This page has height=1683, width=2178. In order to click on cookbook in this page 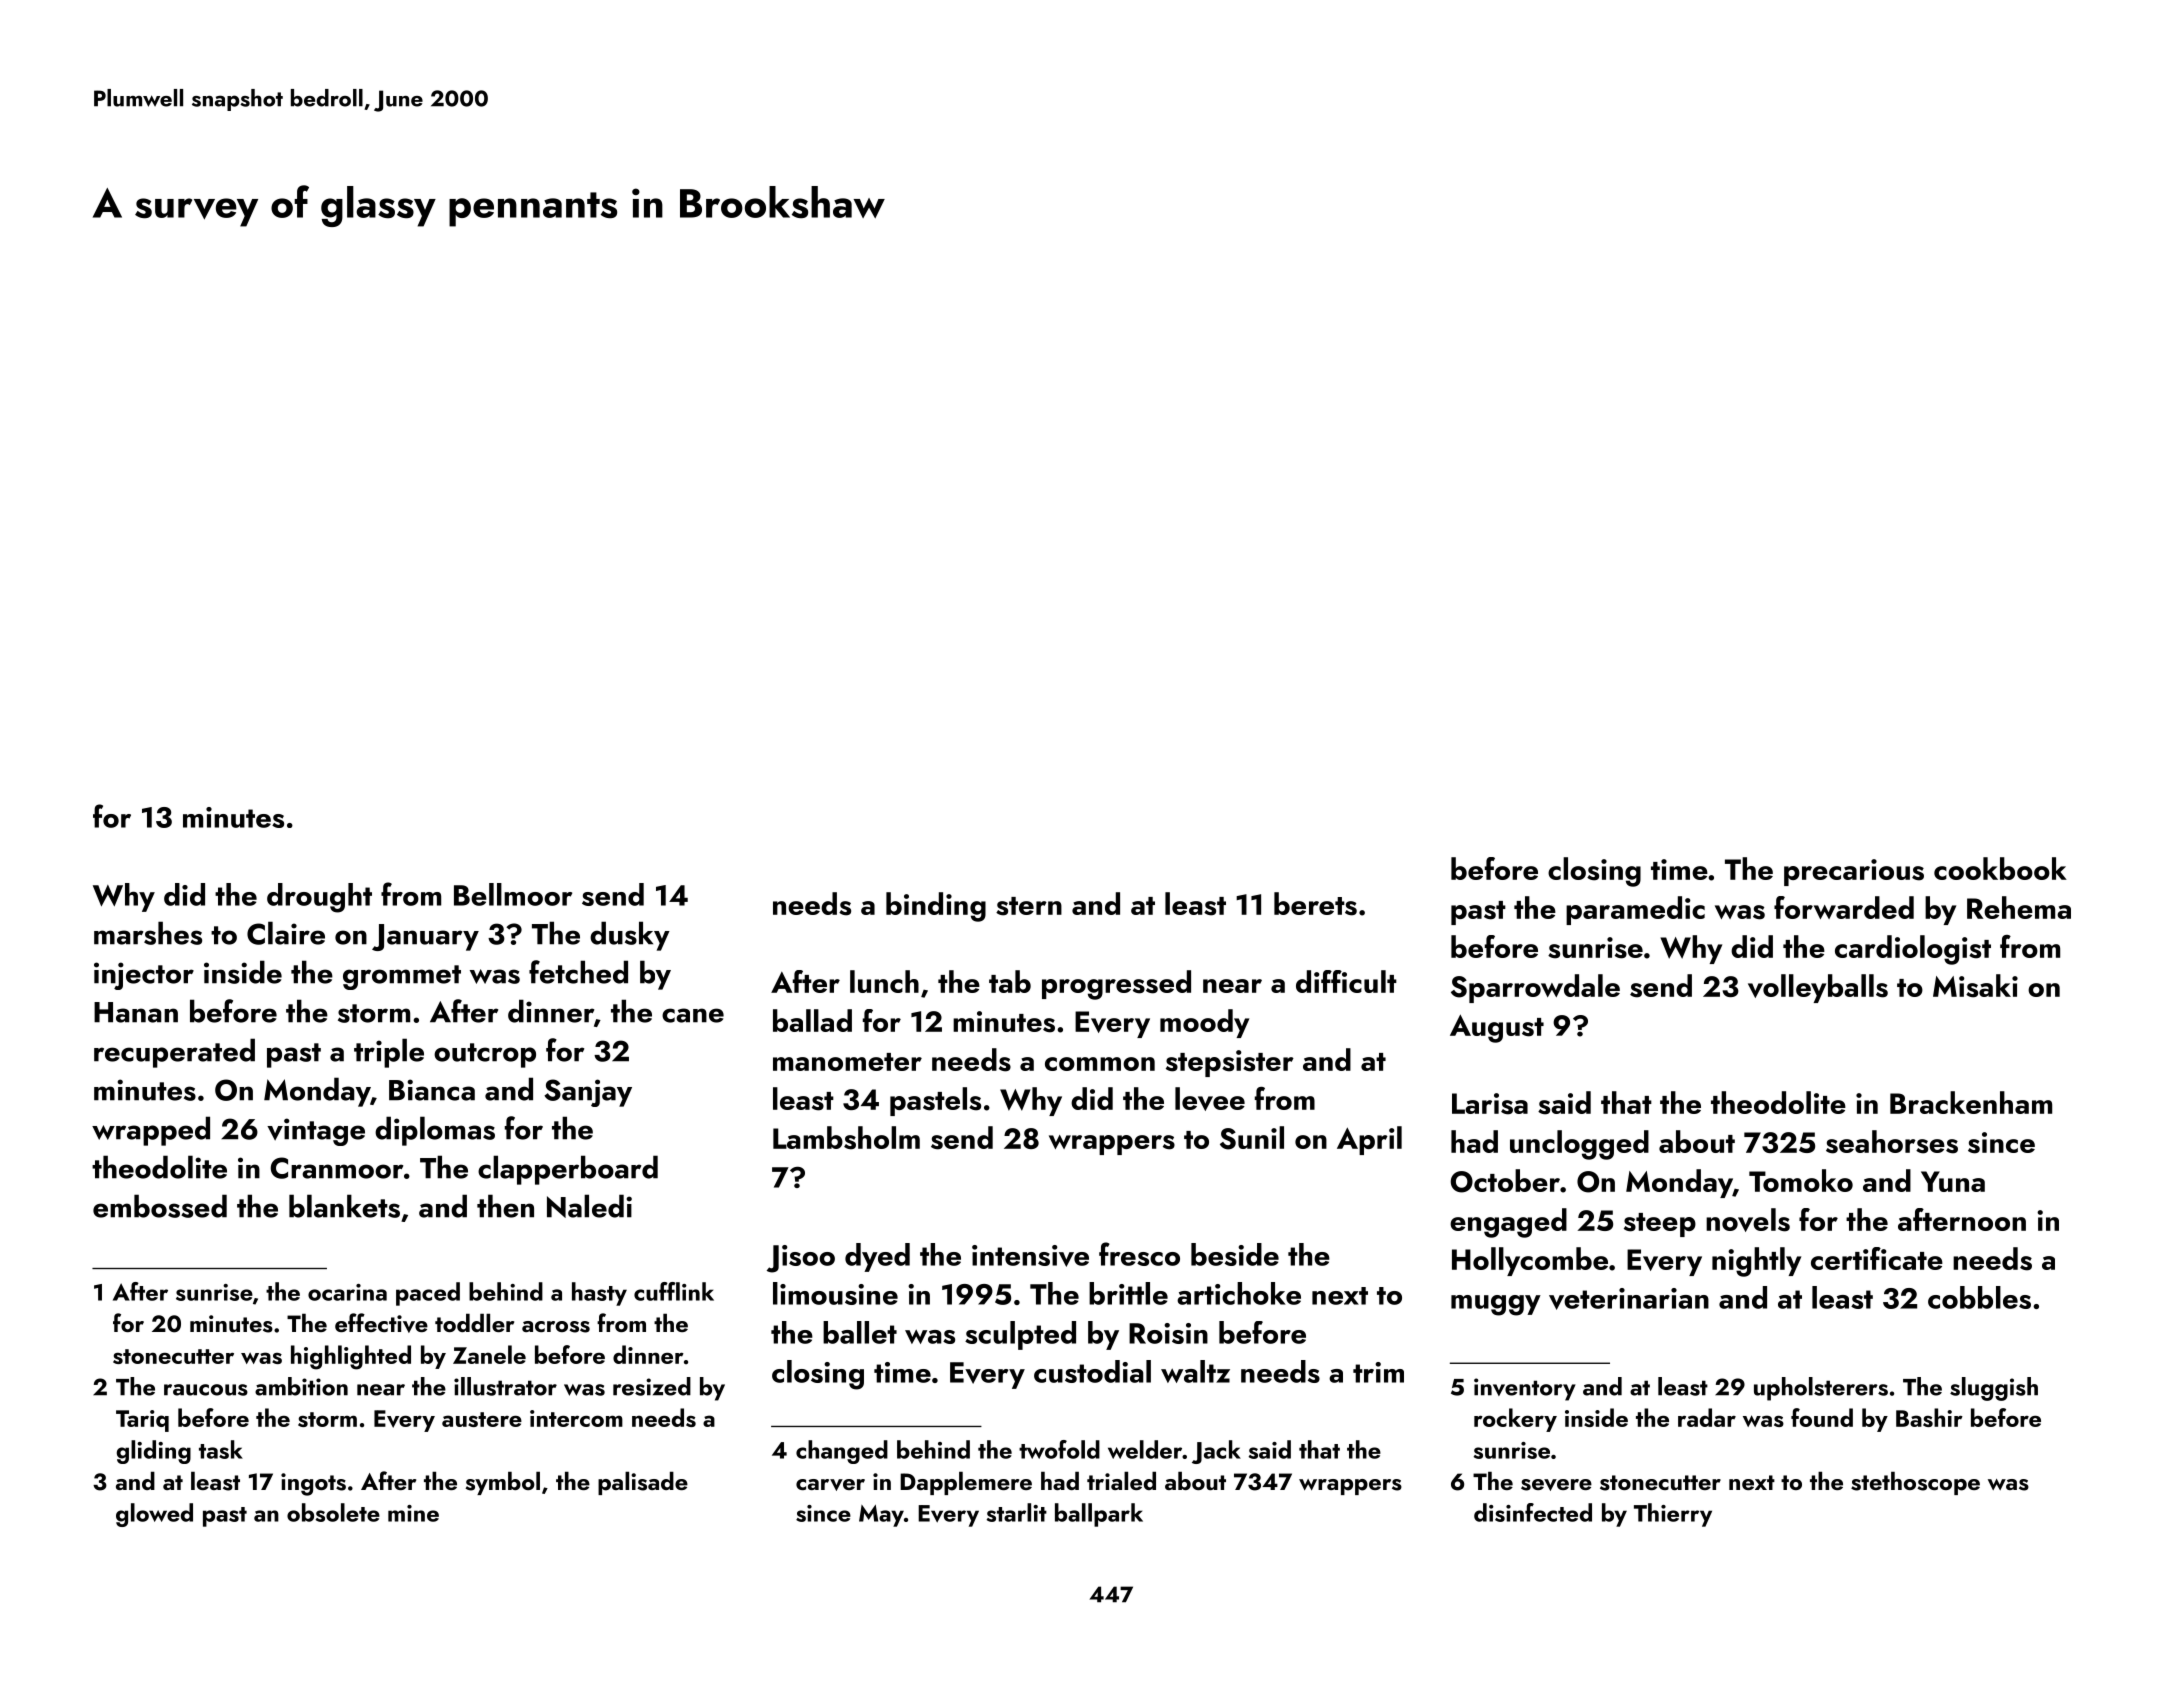, I will do `click(2000, 868)`.
